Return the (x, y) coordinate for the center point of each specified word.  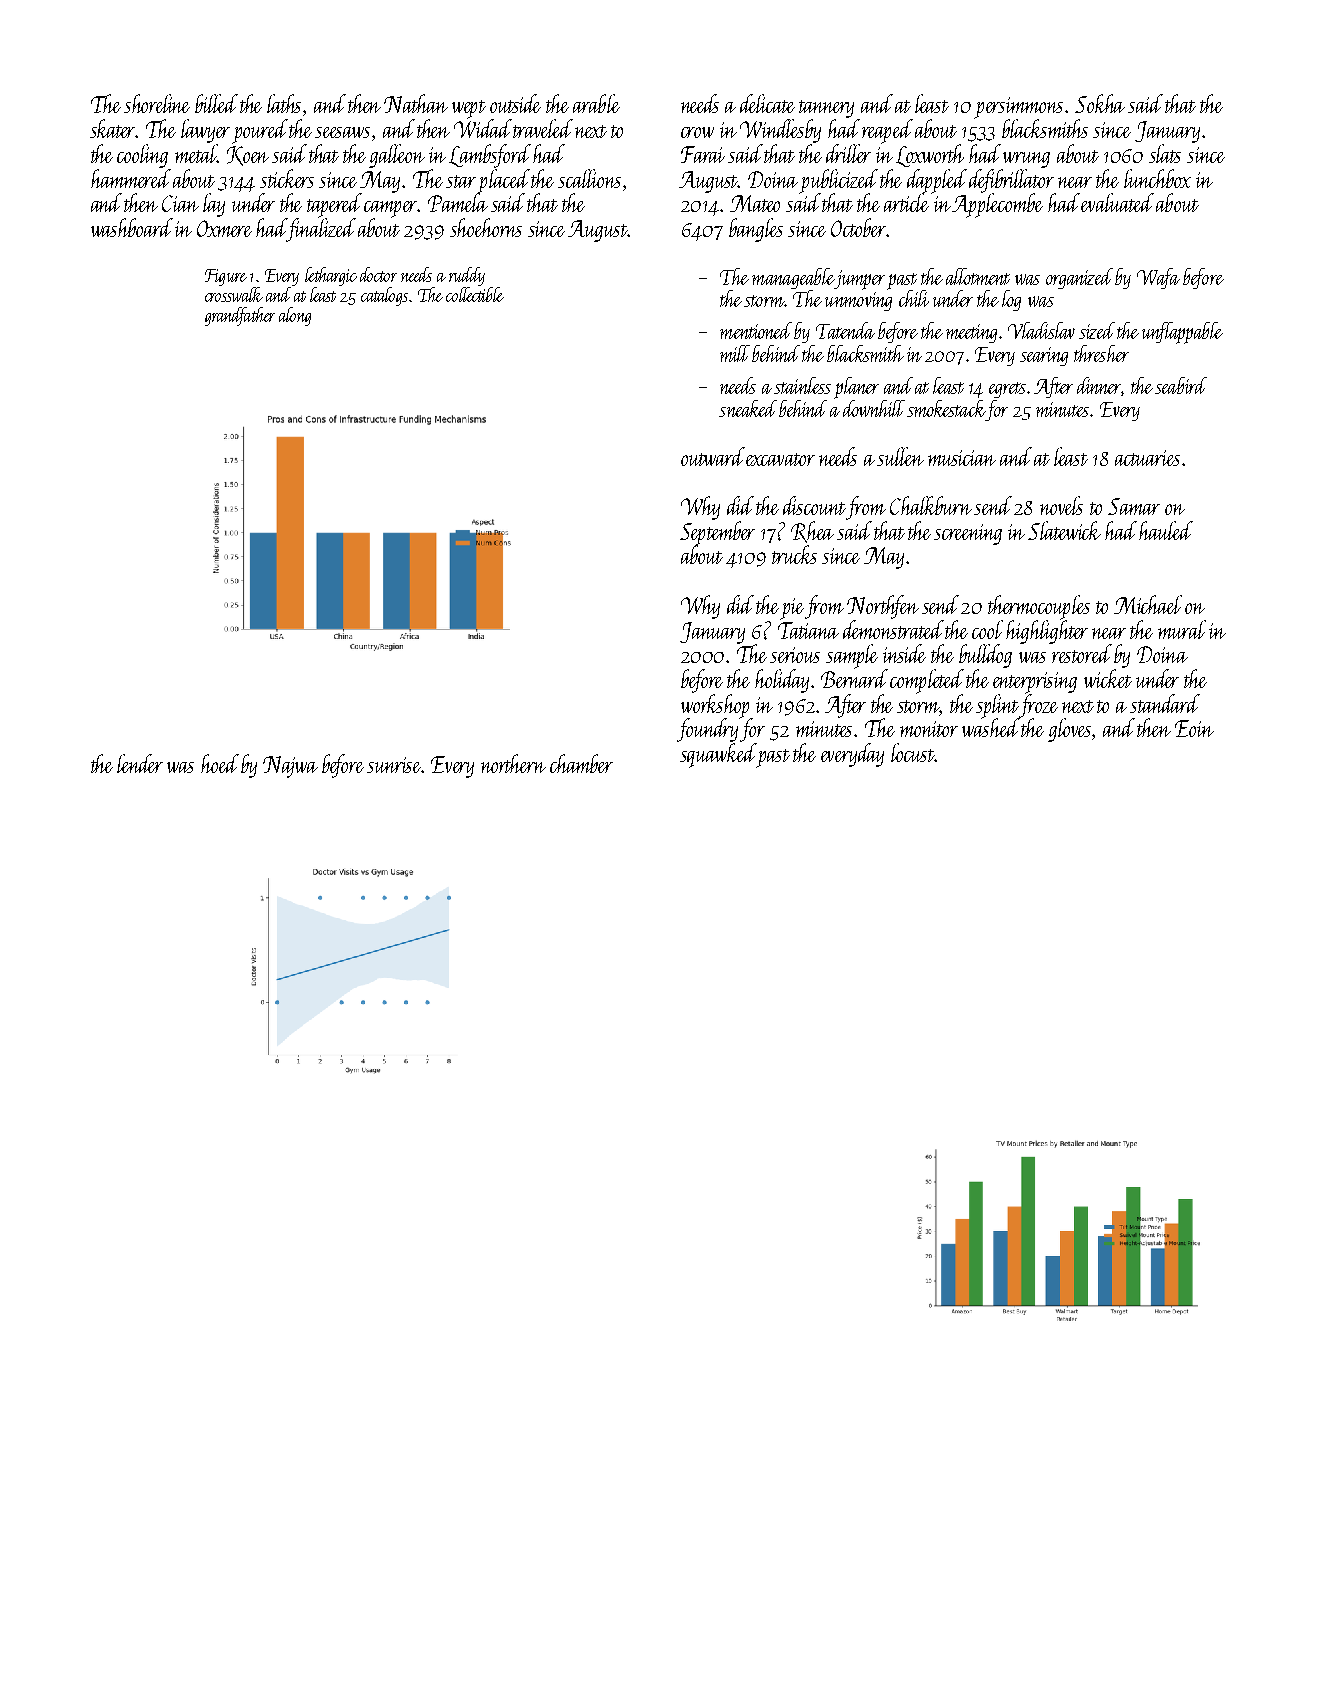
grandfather (240, 316)
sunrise (394, 765)
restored (1082, 653)
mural (1182, 629)
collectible (475, 294)
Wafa (1158, 278)
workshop (715, 706)
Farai (703, 154)
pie (792, 608)
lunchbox (1157, 178)
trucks (794, 554)
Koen (248, 156)
